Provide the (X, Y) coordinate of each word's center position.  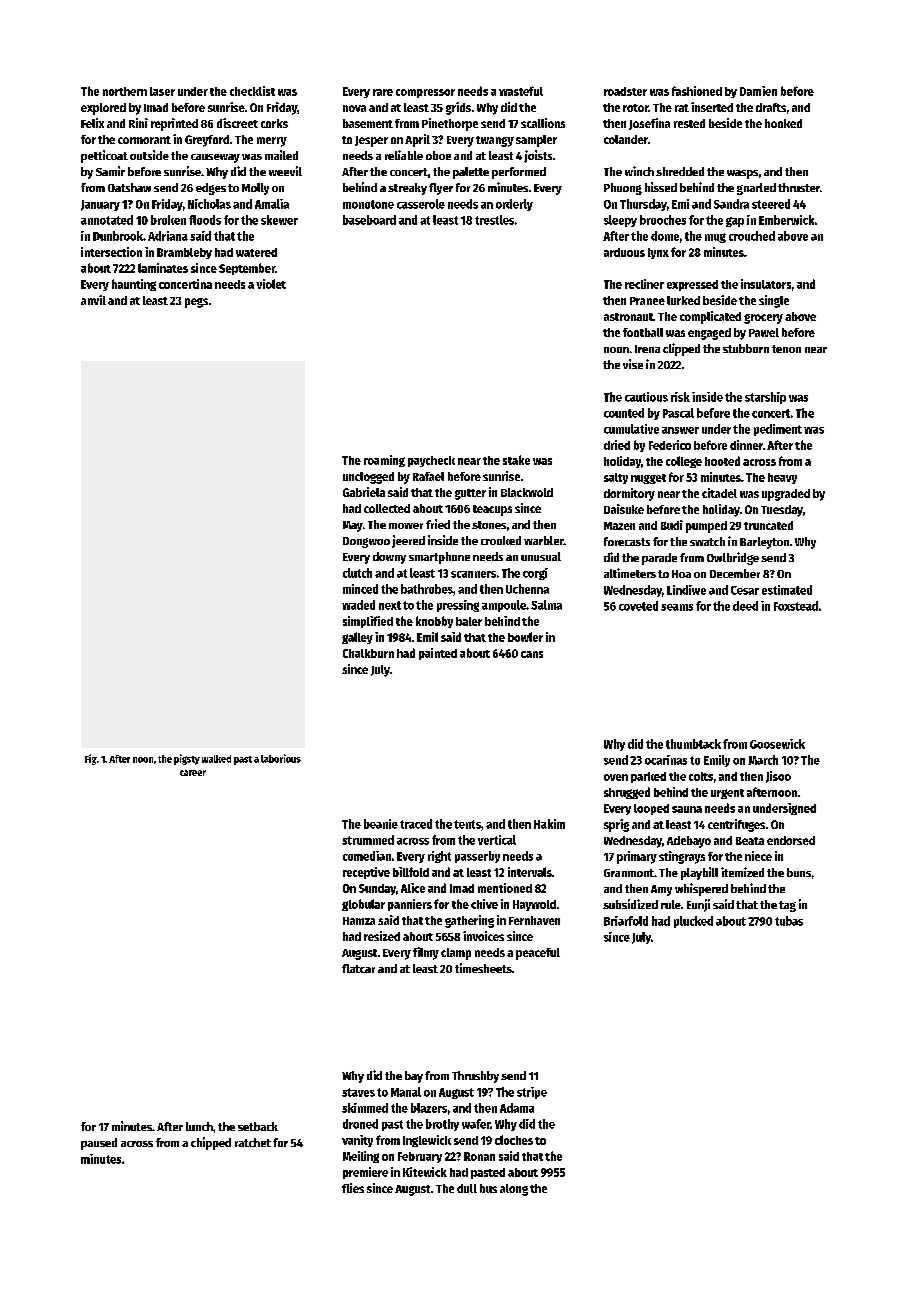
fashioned (697, 91)
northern (125, 91)
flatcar (358, 968)
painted (438, 654)
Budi (672, 525)
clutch (357, 573)
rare (383, 92)
